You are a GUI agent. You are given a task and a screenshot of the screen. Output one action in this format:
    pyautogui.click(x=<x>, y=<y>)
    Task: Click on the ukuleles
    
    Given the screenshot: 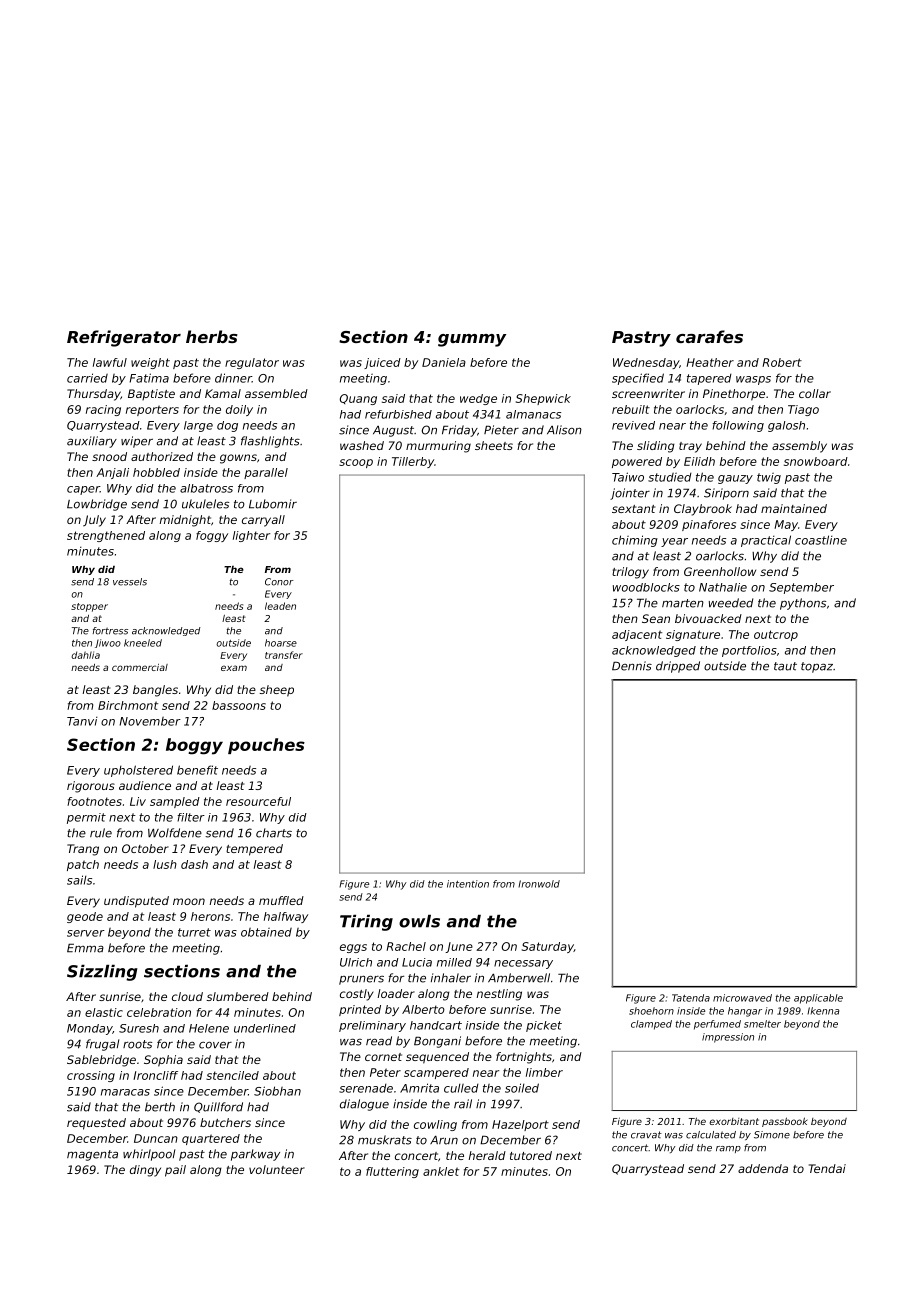 What is the action you would take?
    pyautogui.click(x=205, y=504)
